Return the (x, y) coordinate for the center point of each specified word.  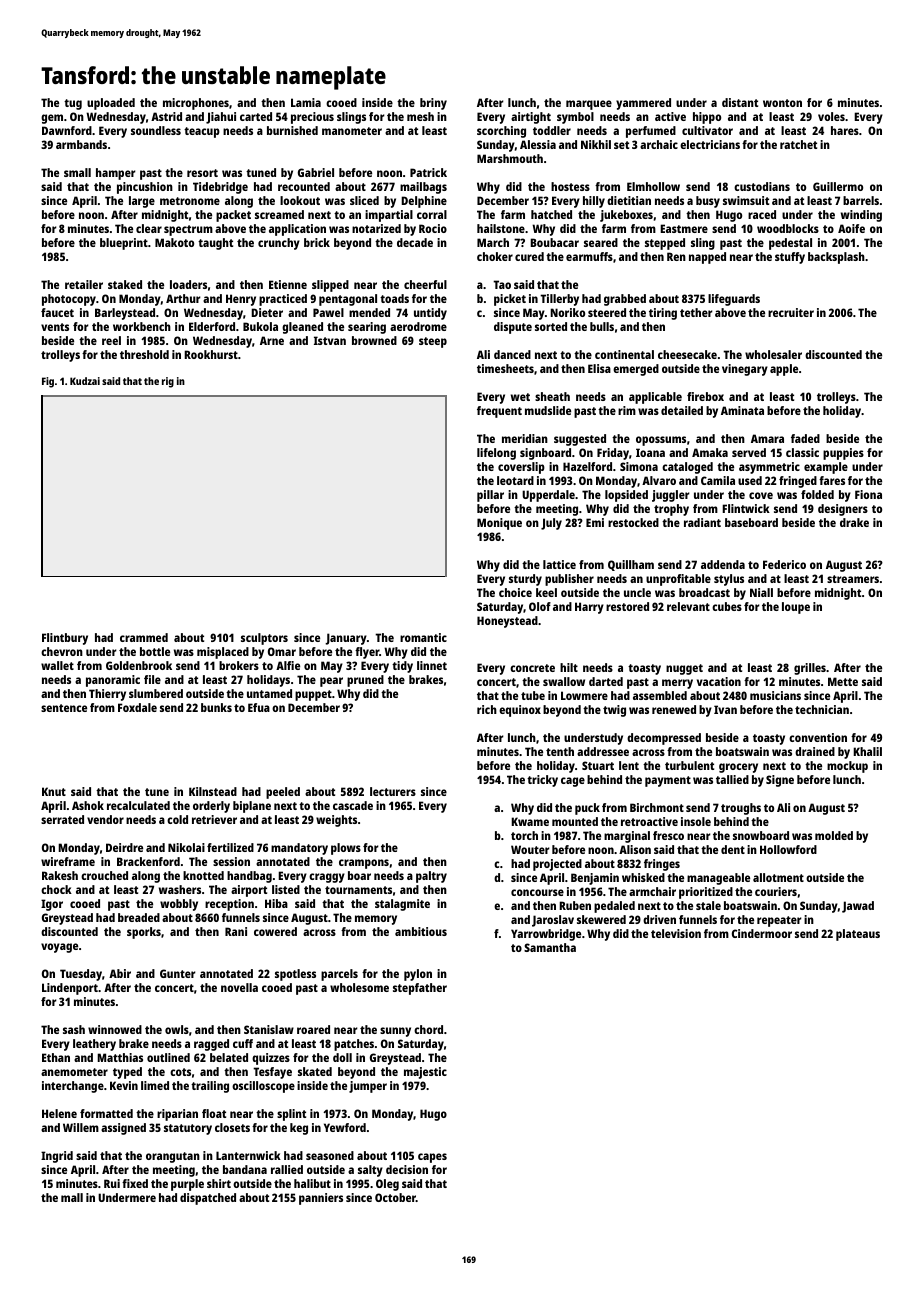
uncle (637, 592)
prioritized (706, 893)
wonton (782, 103)
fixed (135, 1183)
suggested (580, 440)
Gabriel (316, 172)
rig (168, 382)
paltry (431, 877)
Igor (52, 905)
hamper (116, 174)
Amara (767, 438)
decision (407, 1169)
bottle (155, 651)
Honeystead (507, 622)
